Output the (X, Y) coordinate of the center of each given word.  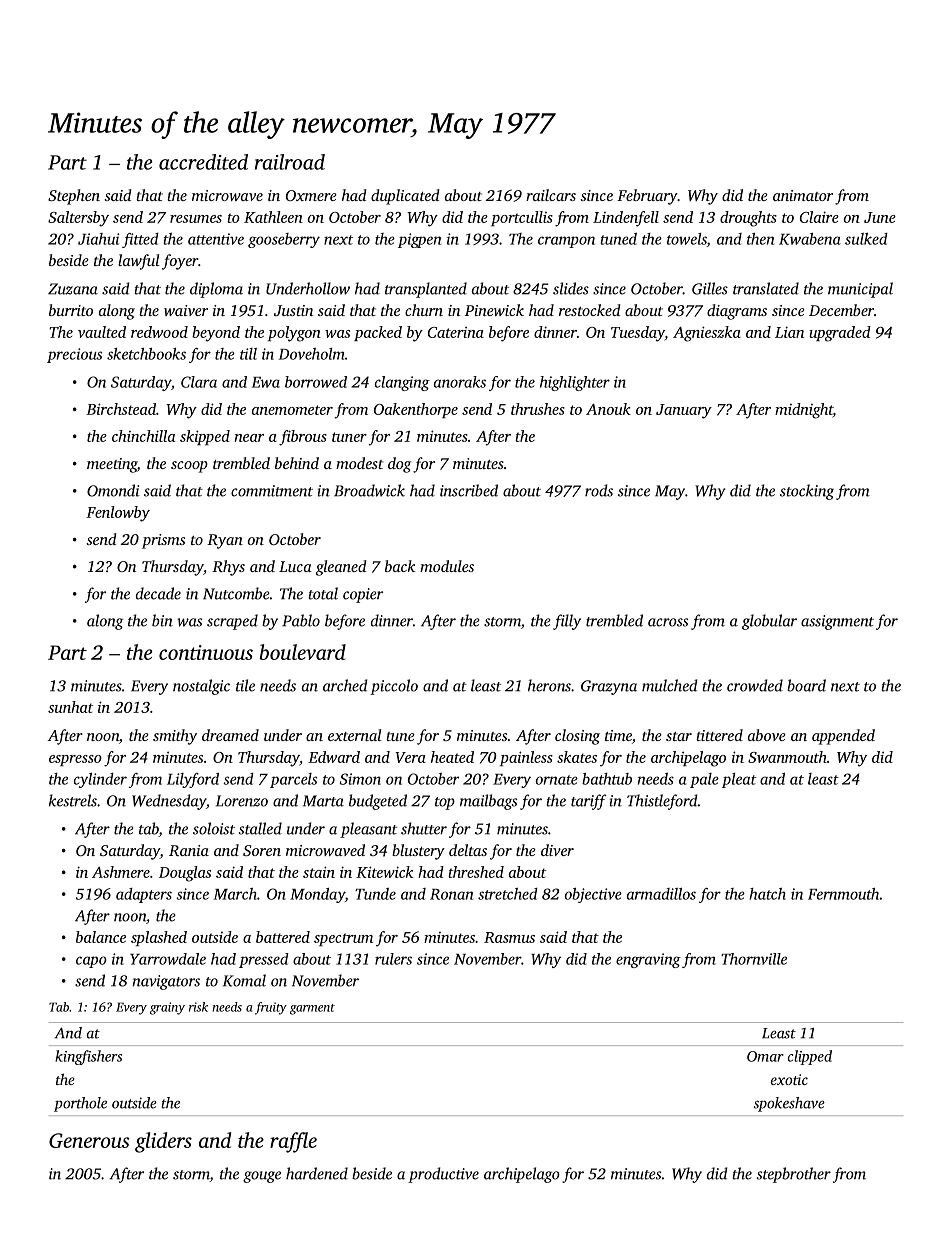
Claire (819, 217)
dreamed (230, 735)
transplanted (426, 290)
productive (443, 1175)
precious (74, 355)
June (880, 217)
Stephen (74, 197)
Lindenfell (626, 219)
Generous (89, 1140)
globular (769, 622)
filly (567, 622)
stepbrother (794, 1175)
